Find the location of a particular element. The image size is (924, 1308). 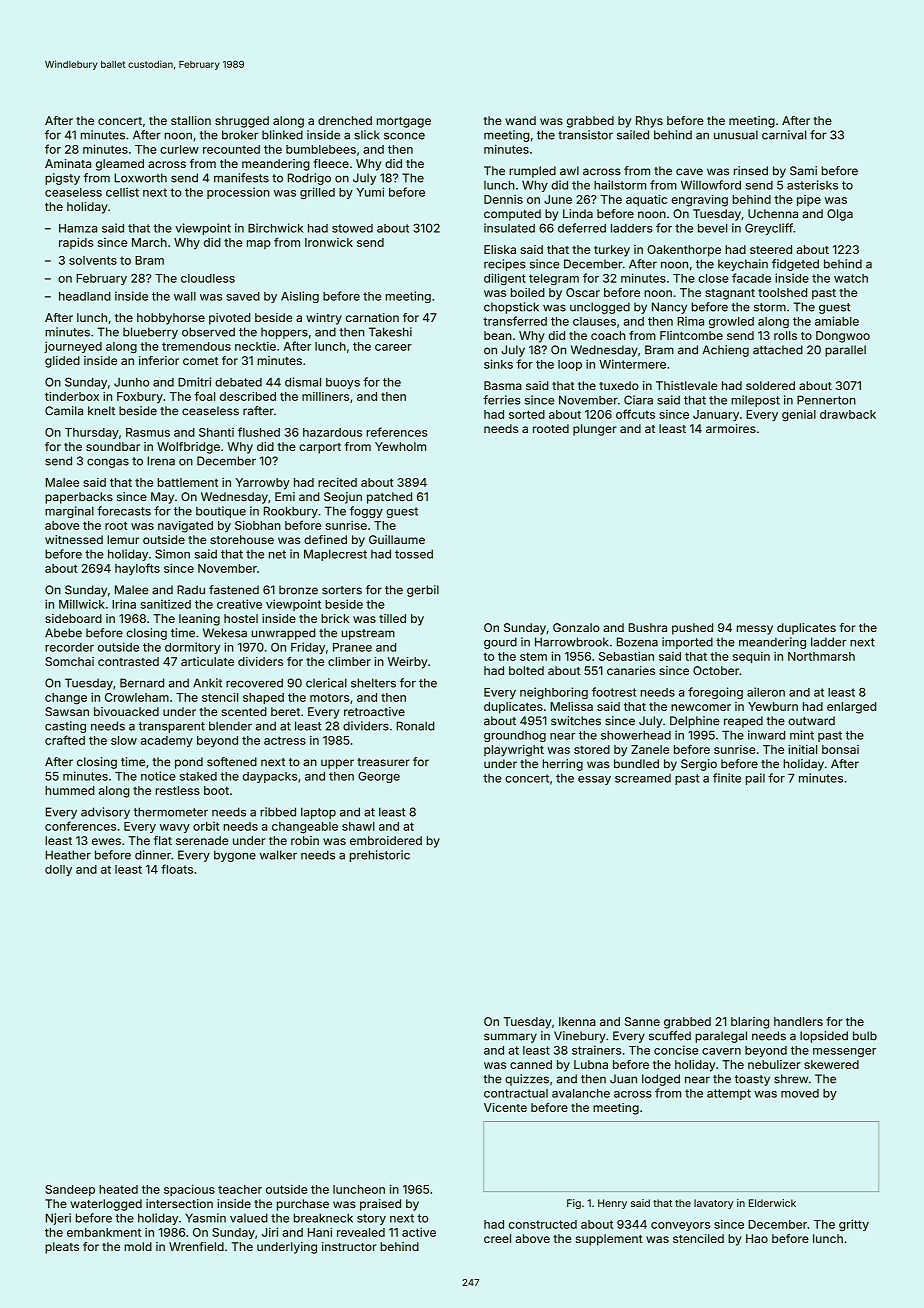

armoires is located at coordinates (731, 428).
